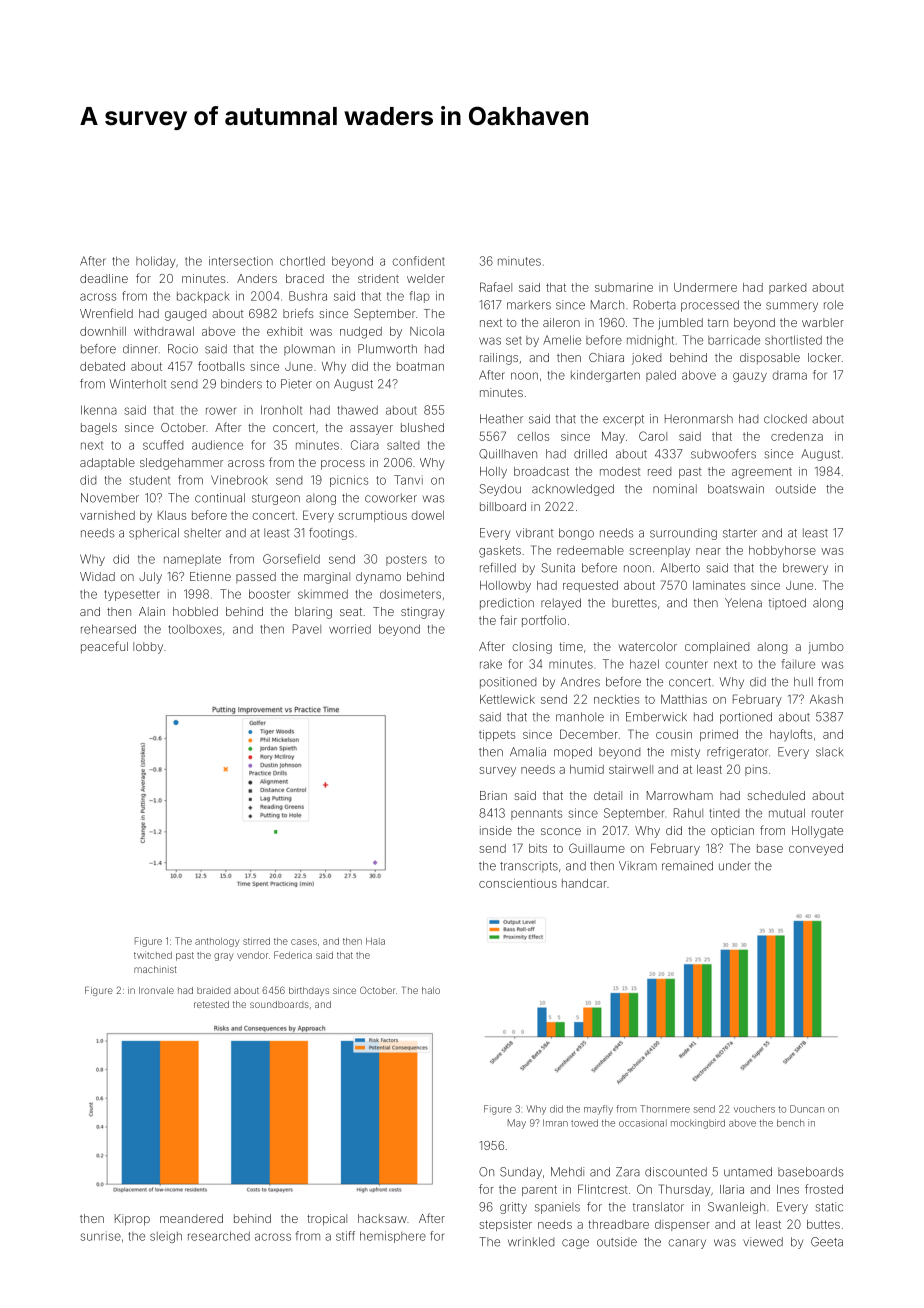 This image has height=1308, width=924. Describe the element at coordinates (659, 552) in the image. I see `screenplay` at that location.
